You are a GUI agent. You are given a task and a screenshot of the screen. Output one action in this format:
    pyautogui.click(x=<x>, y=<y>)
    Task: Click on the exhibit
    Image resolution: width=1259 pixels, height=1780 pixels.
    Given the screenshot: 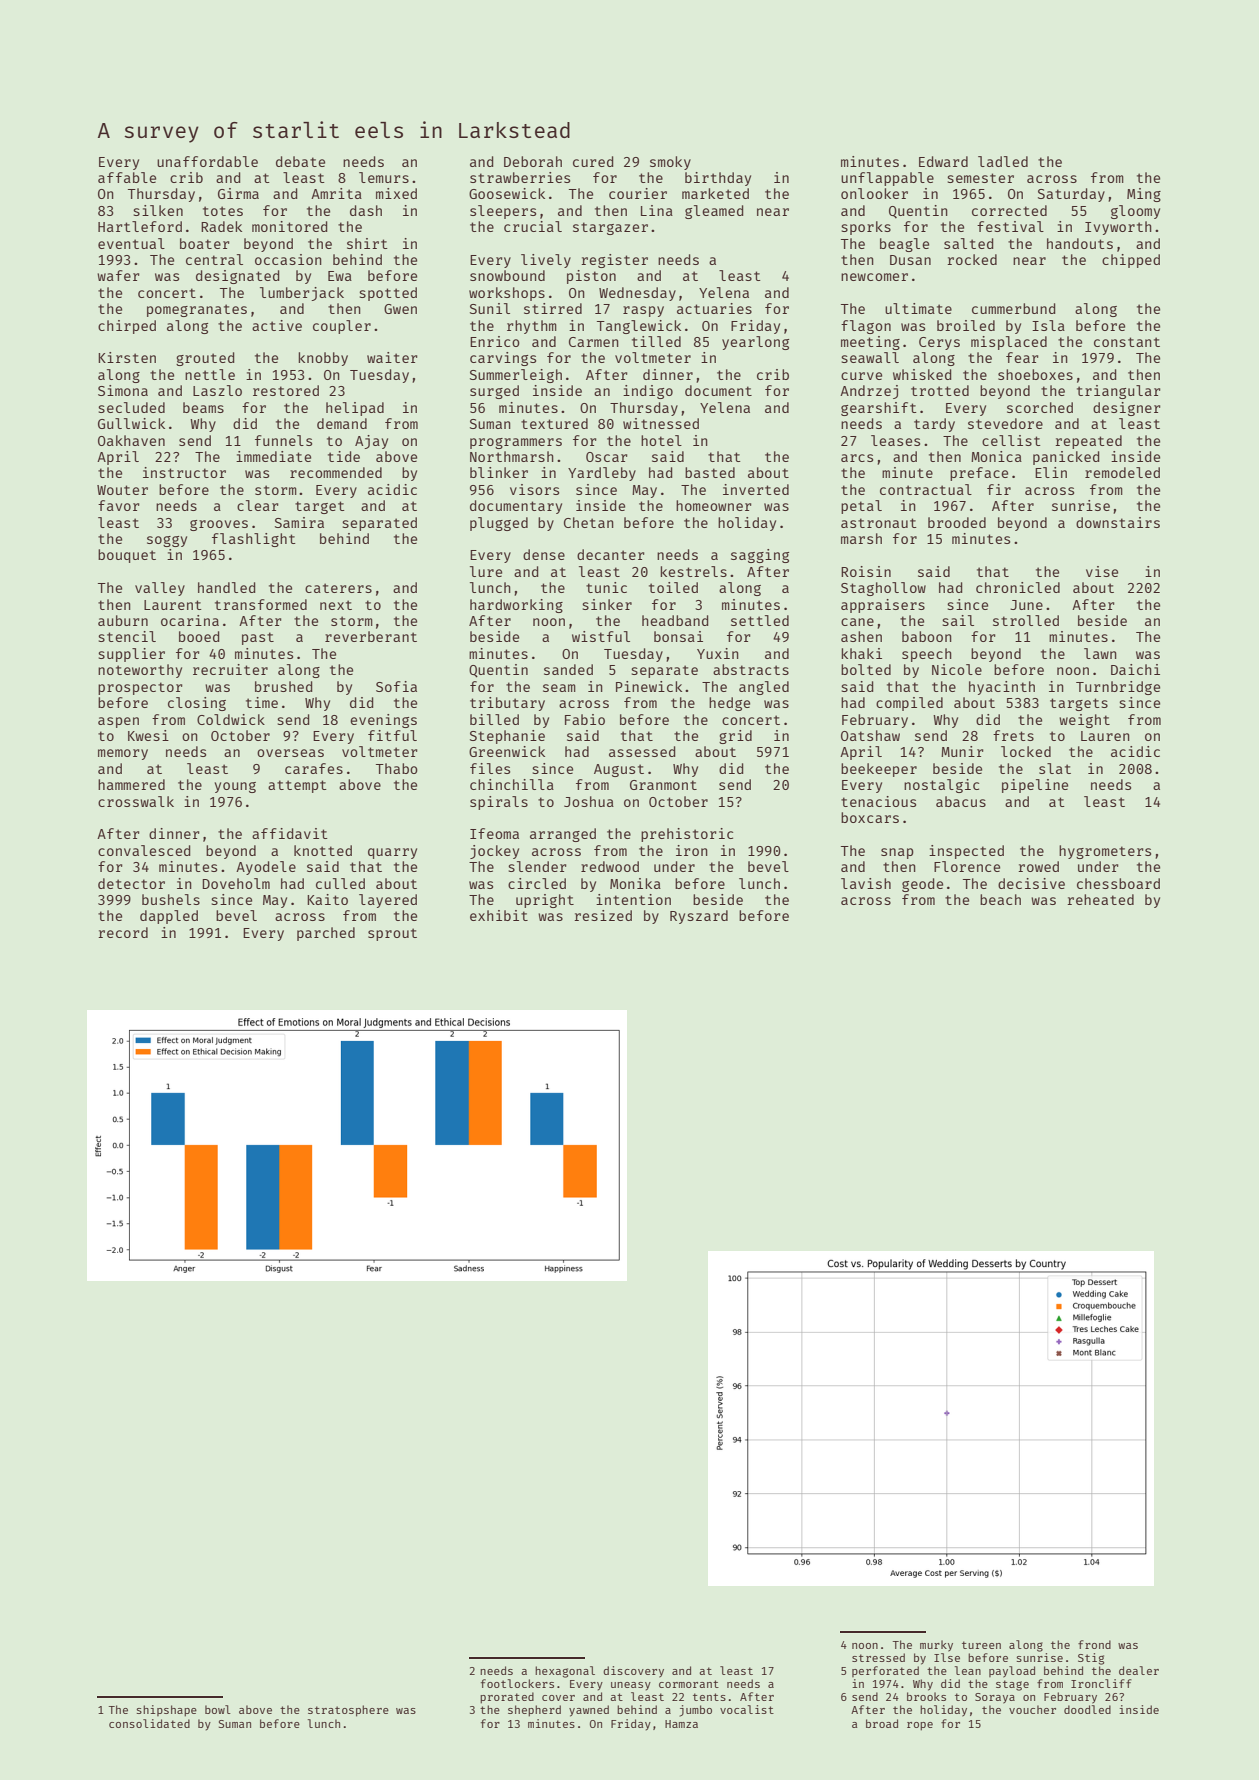 What is the action you would take?
    pyautogui.click(x=499, y=915)
